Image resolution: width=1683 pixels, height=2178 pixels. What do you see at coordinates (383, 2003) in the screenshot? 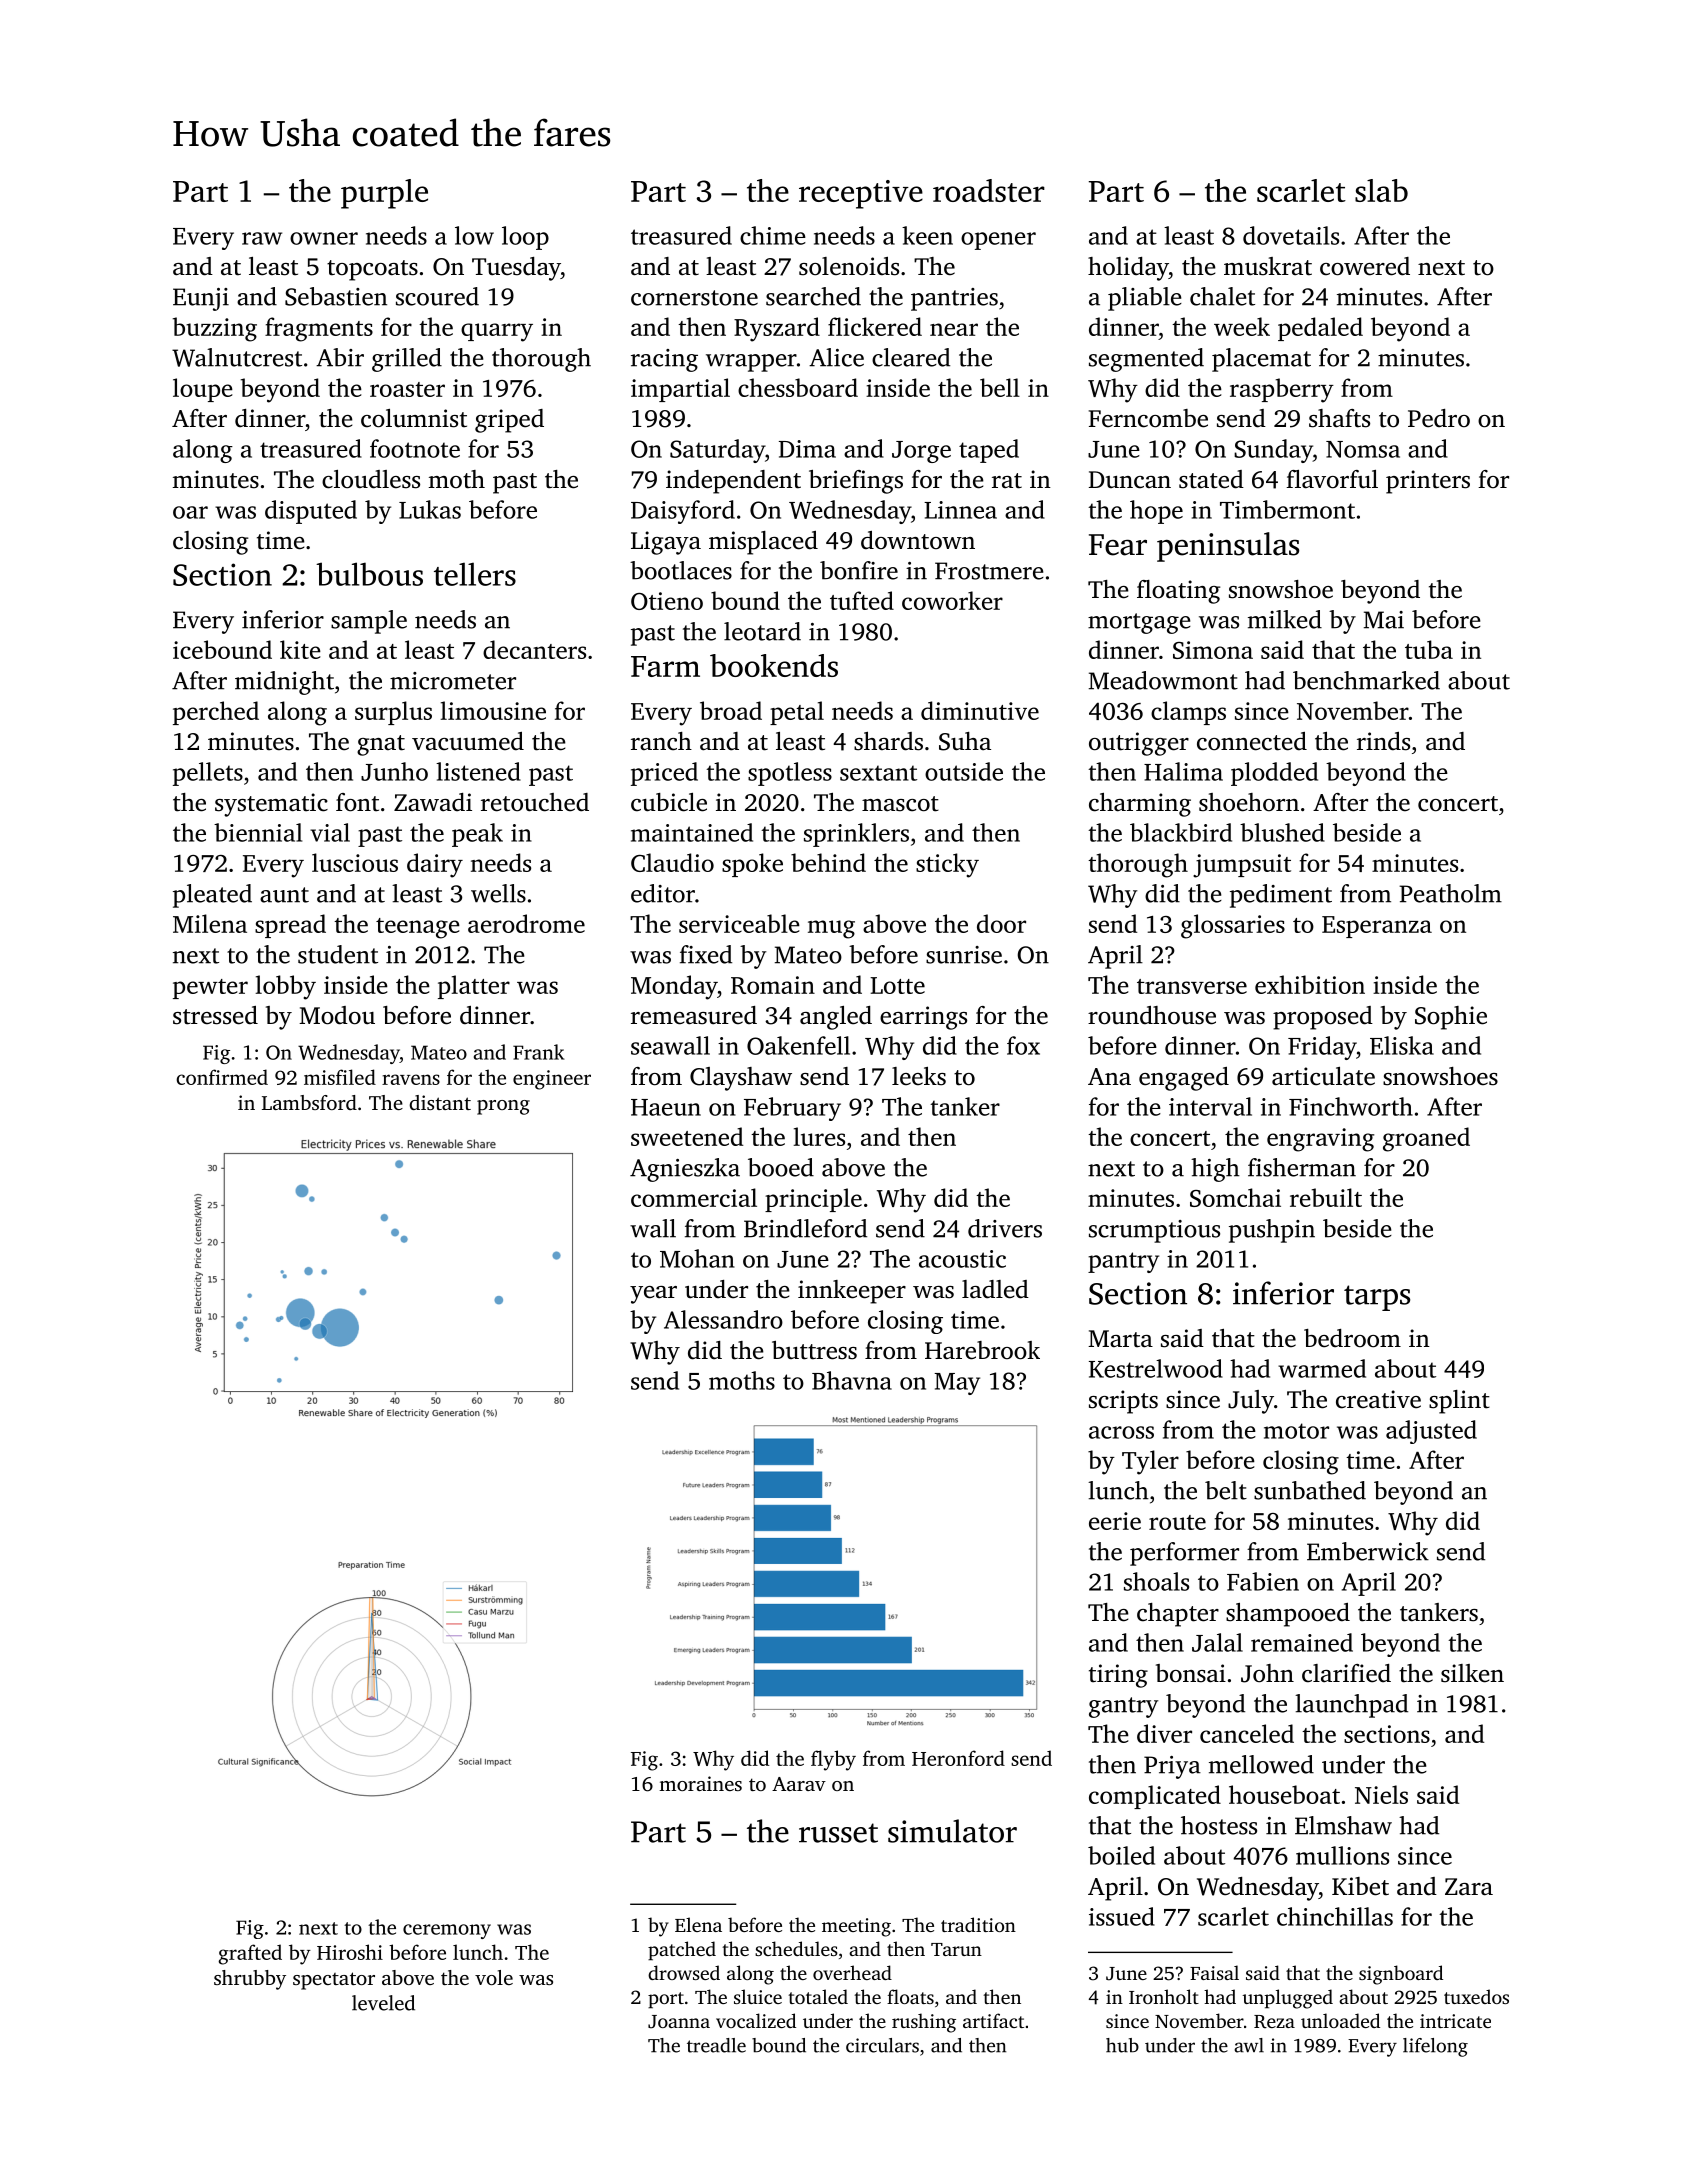
I see `leveled` at bounding box center [383, 2003].
